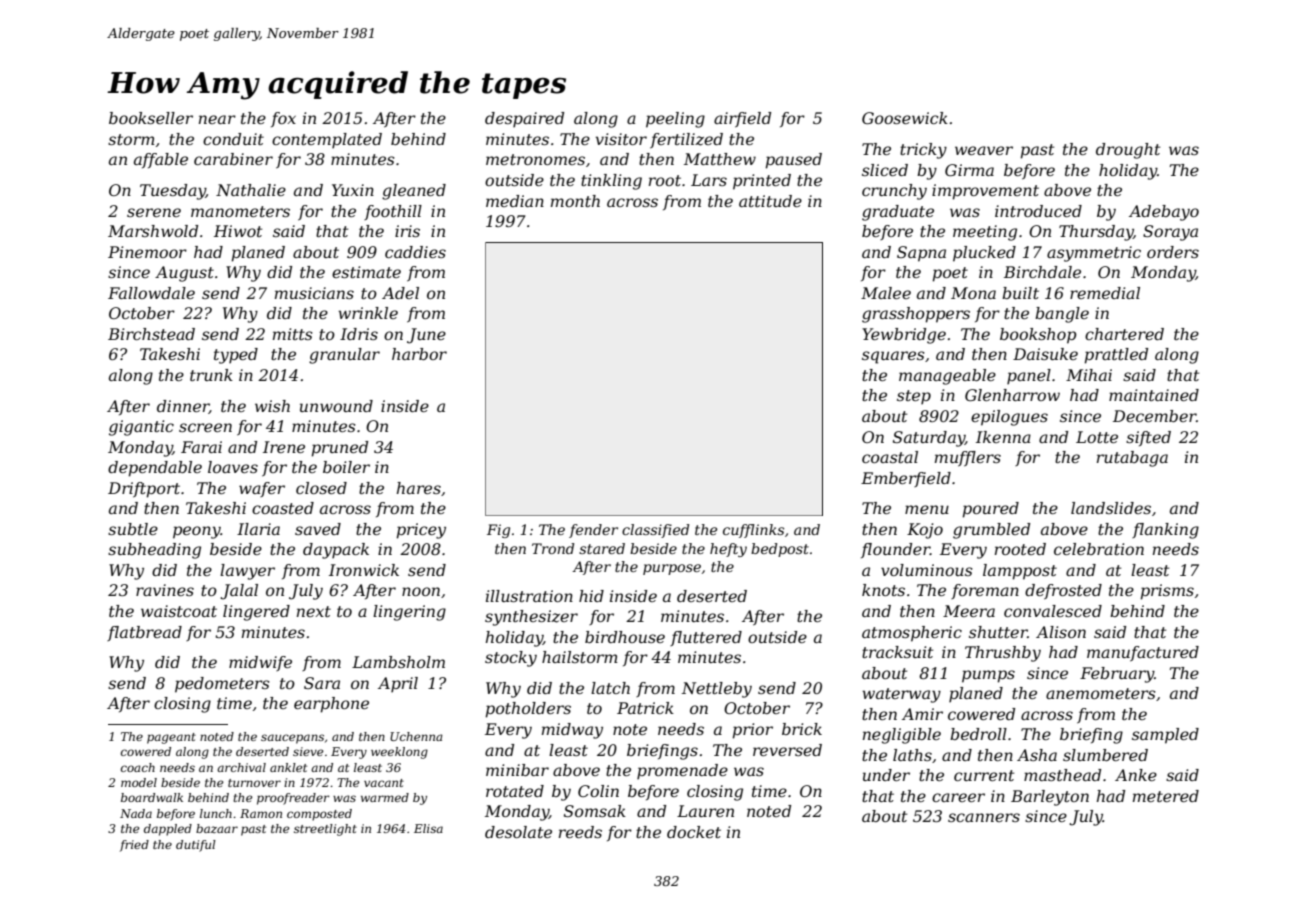 This page has height=924, width=1308. I want to click on classified, so click(655, 531).
